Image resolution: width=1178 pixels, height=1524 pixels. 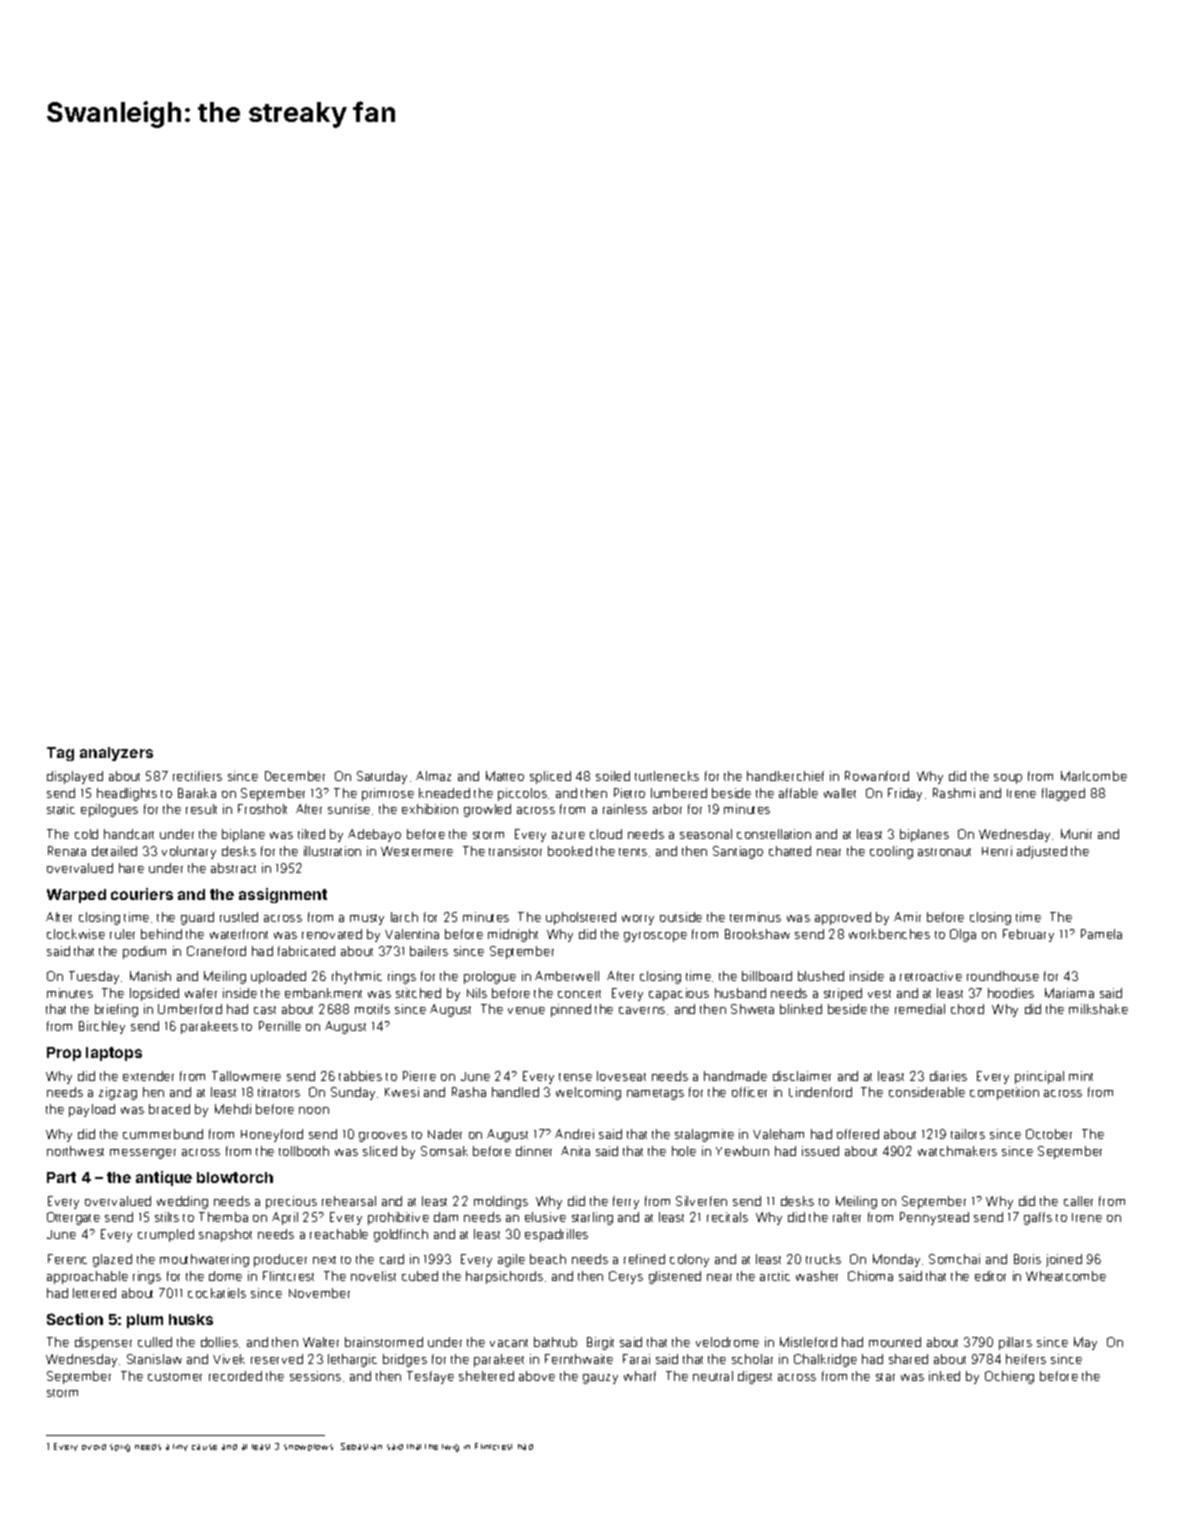 I want to click on twig, so click(x=450, y=1448).
